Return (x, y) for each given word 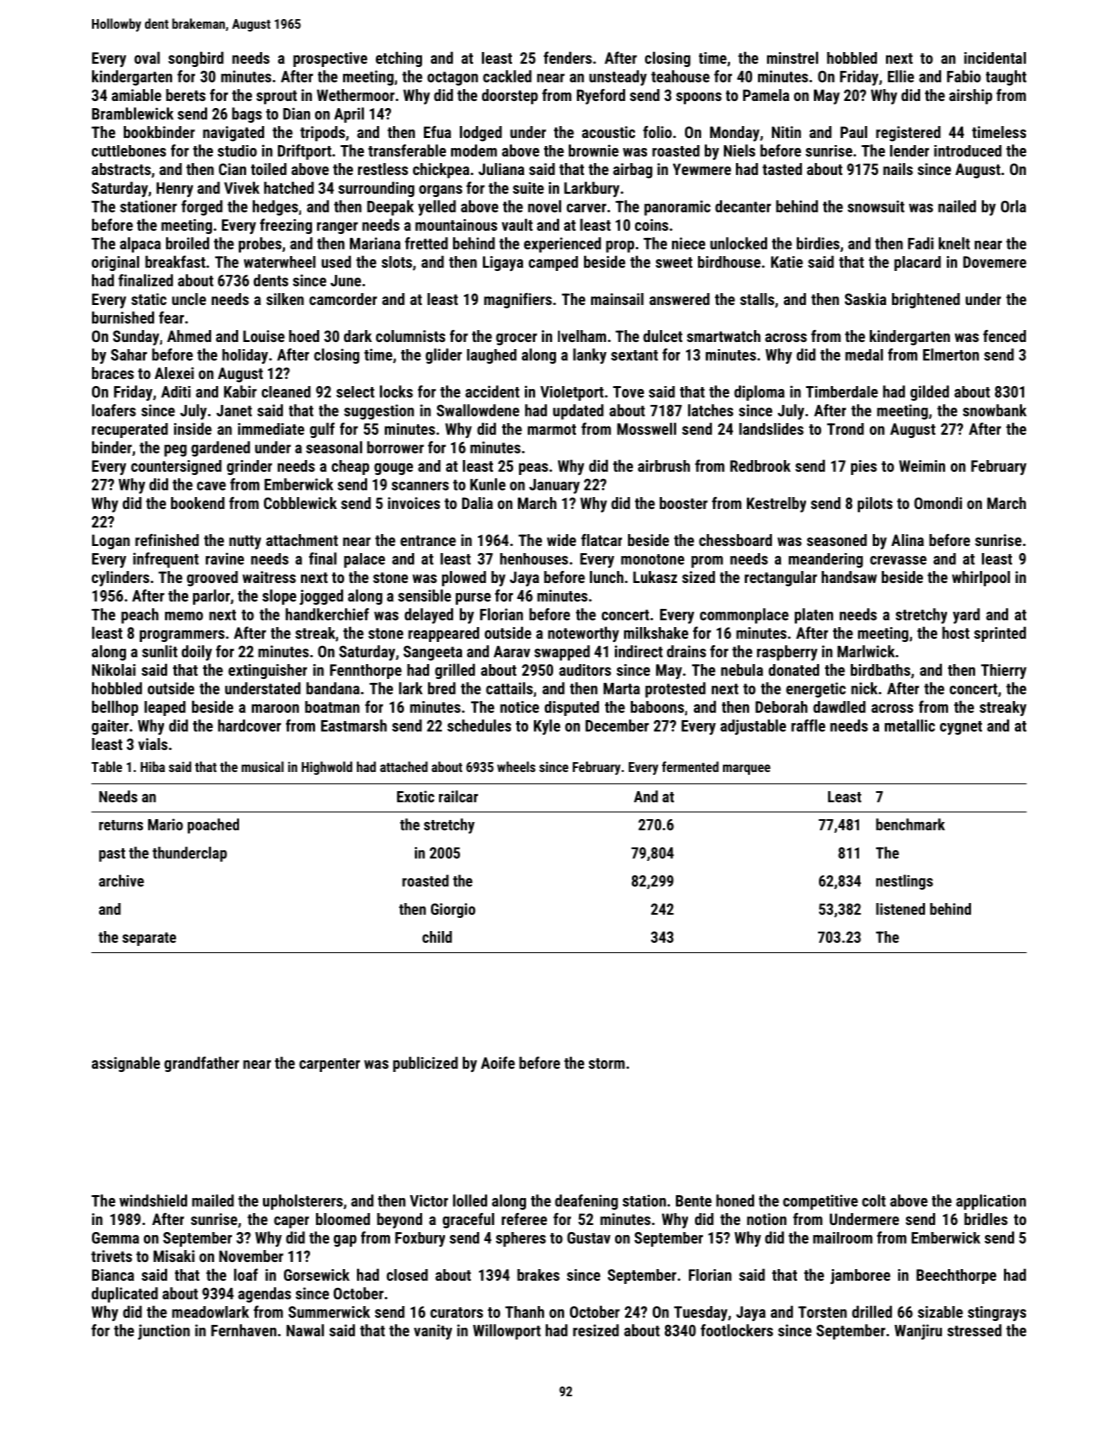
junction (164, 1332)
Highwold (327, 768)
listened (900, 909)
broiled (187, 243)
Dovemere (994, 262)
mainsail (617, 299)
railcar (458, 796)
